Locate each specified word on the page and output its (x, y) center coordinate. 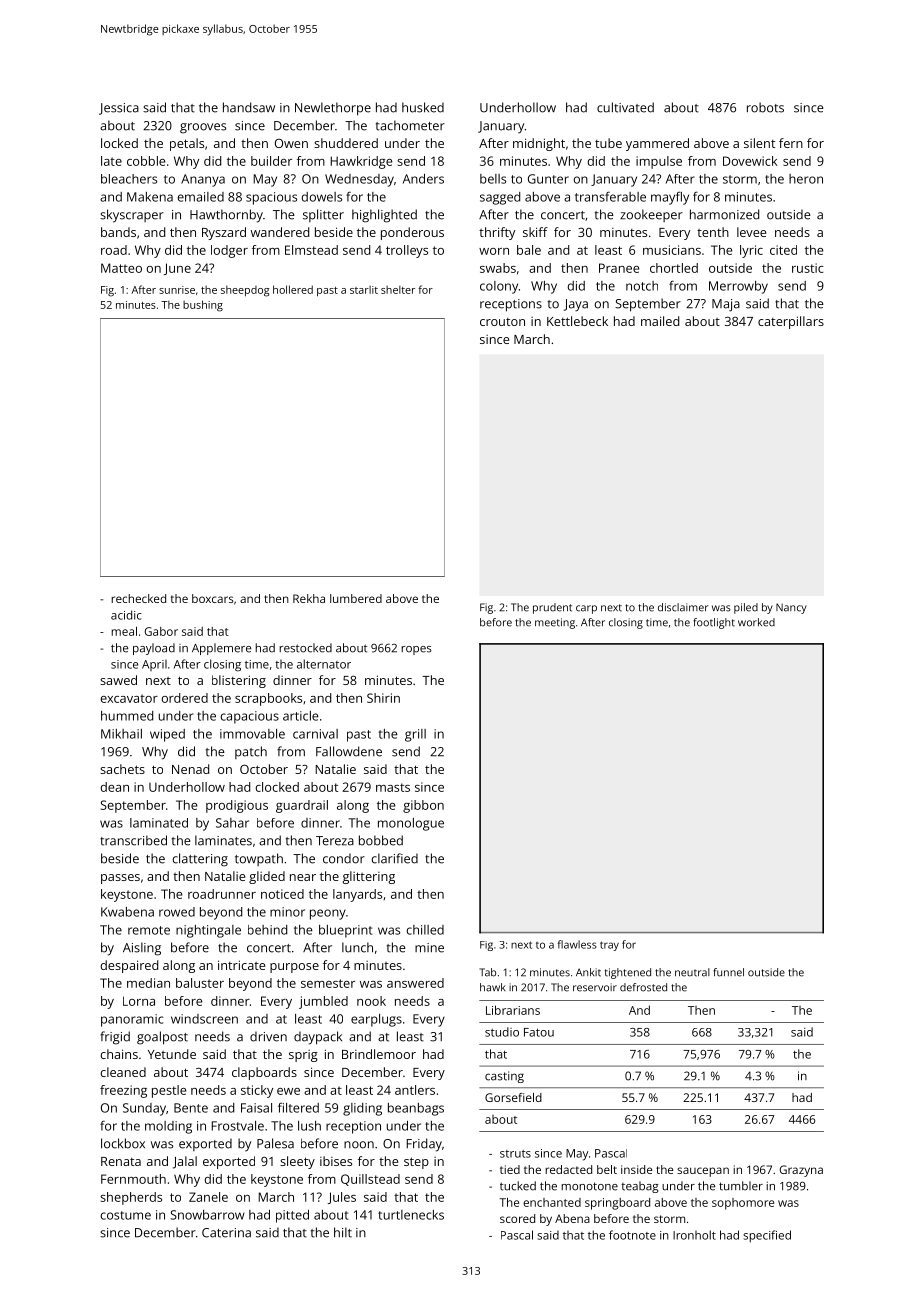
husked (423, 107)
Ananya (203, 180)
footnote (632, 1235)
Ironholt (694, 1235)
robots (765, 107)
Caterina (226, 1233)
